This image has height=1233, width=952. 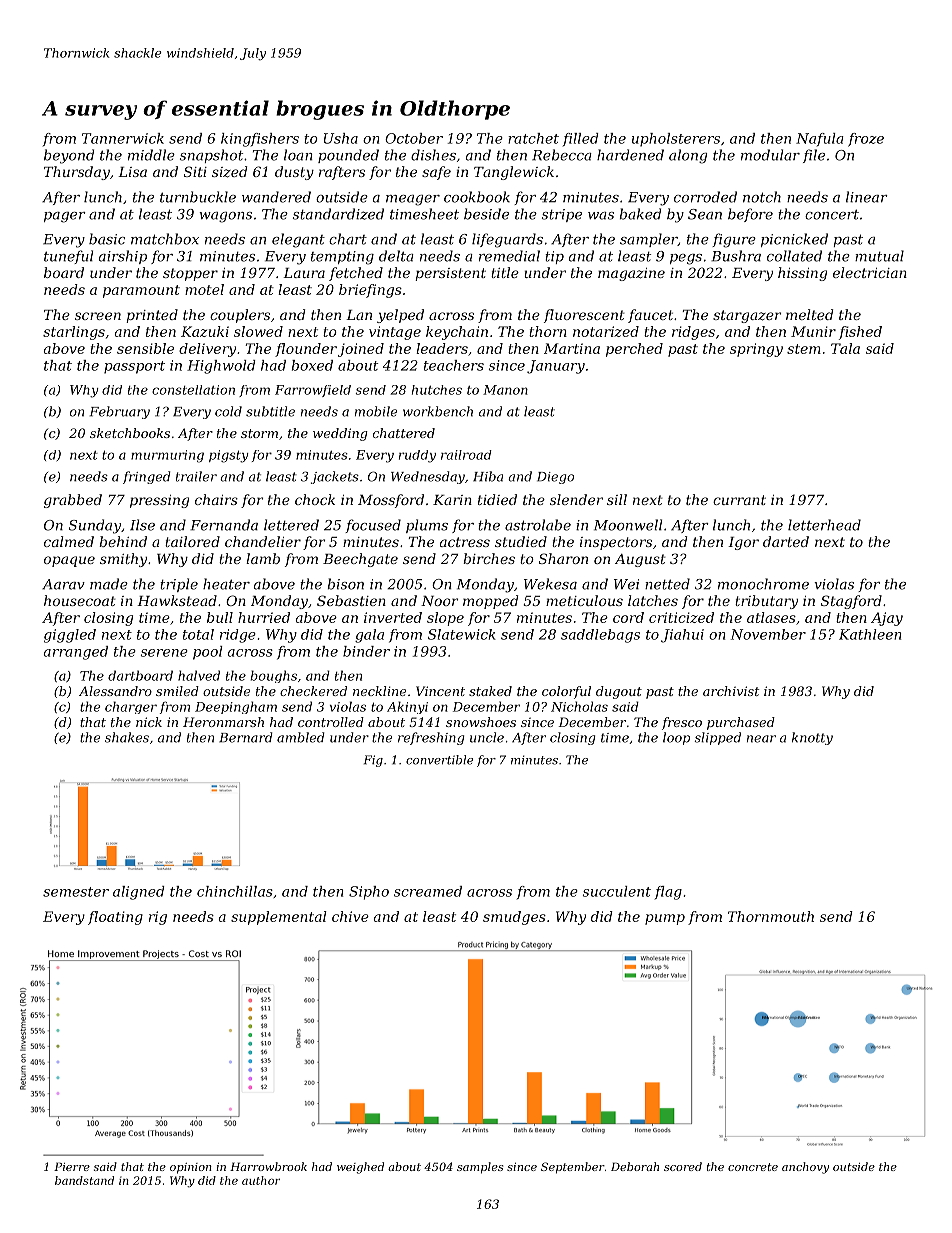 I want to click on heater, so click(x=226, y=584).
